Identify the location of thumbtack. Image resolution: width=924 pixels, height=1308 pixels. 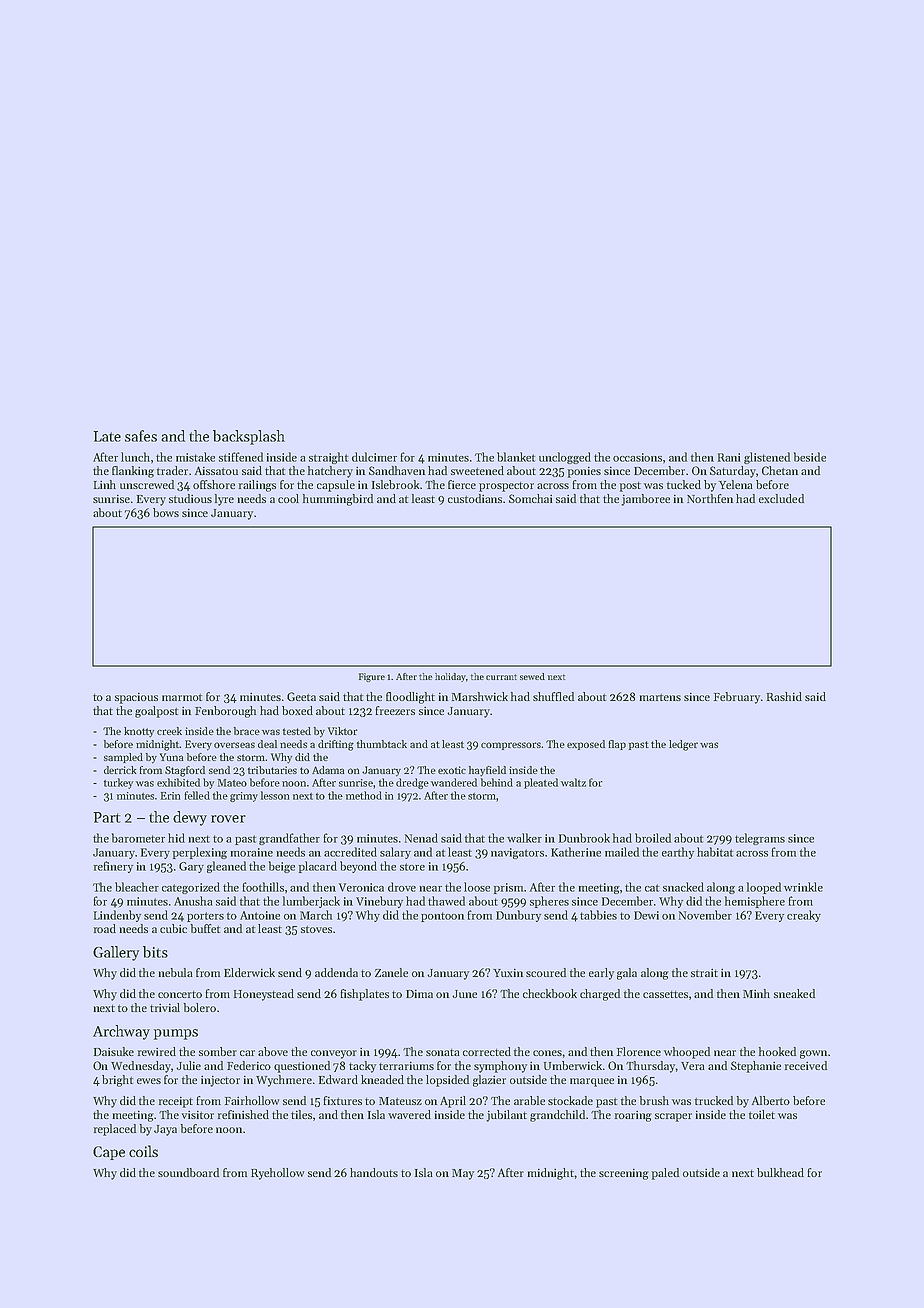
(382, 744).
